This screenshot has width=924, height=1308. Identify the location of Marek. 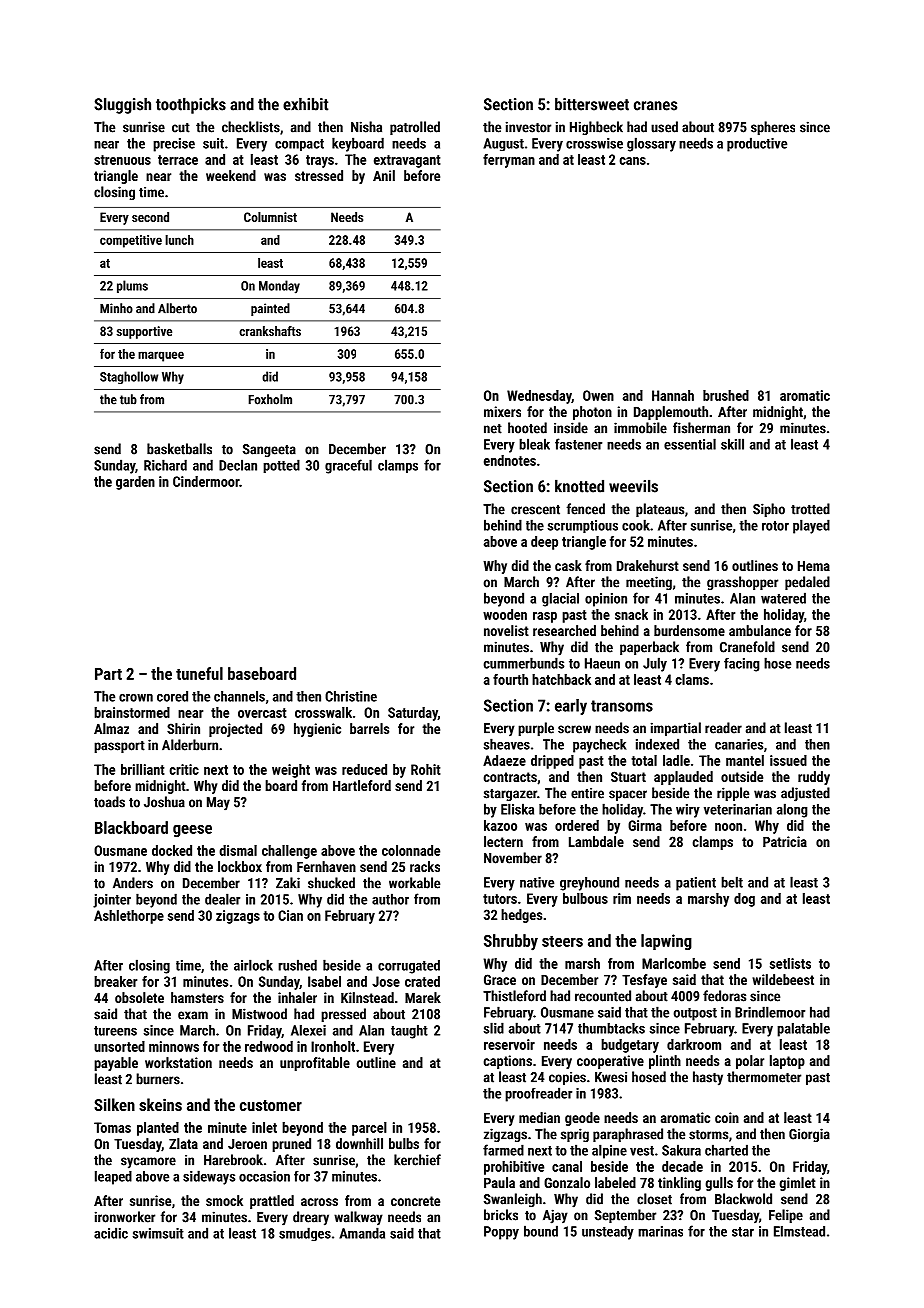
(423, 997).
